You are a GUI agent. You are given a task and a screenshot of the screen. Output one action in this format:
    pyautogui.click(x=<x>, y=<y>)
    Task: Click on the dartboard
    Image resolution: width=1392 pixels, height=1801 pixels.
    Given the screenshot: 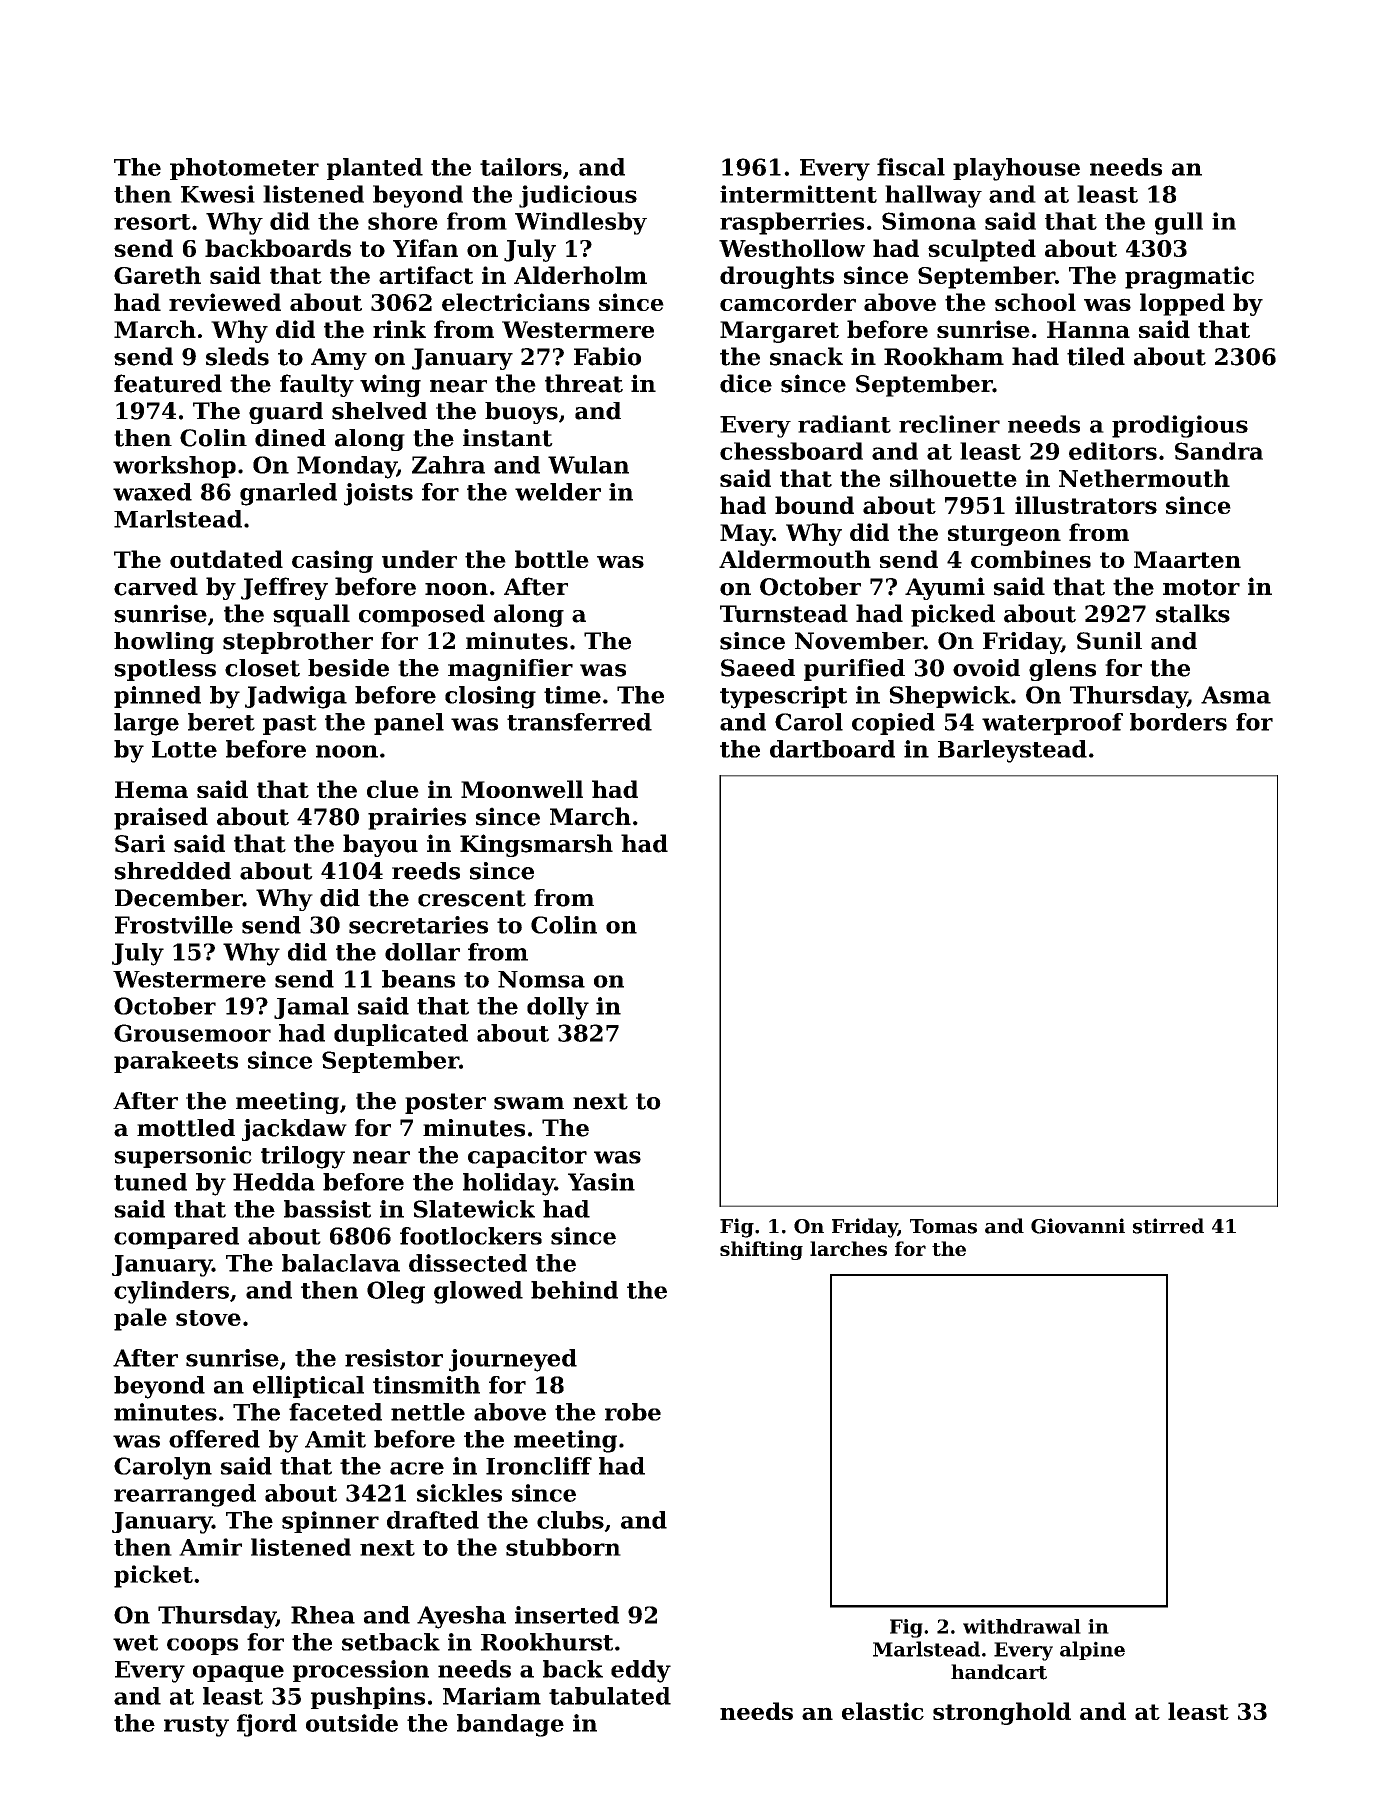 What is the action you would take?
    pyautogui.click(x=832, y=749)
